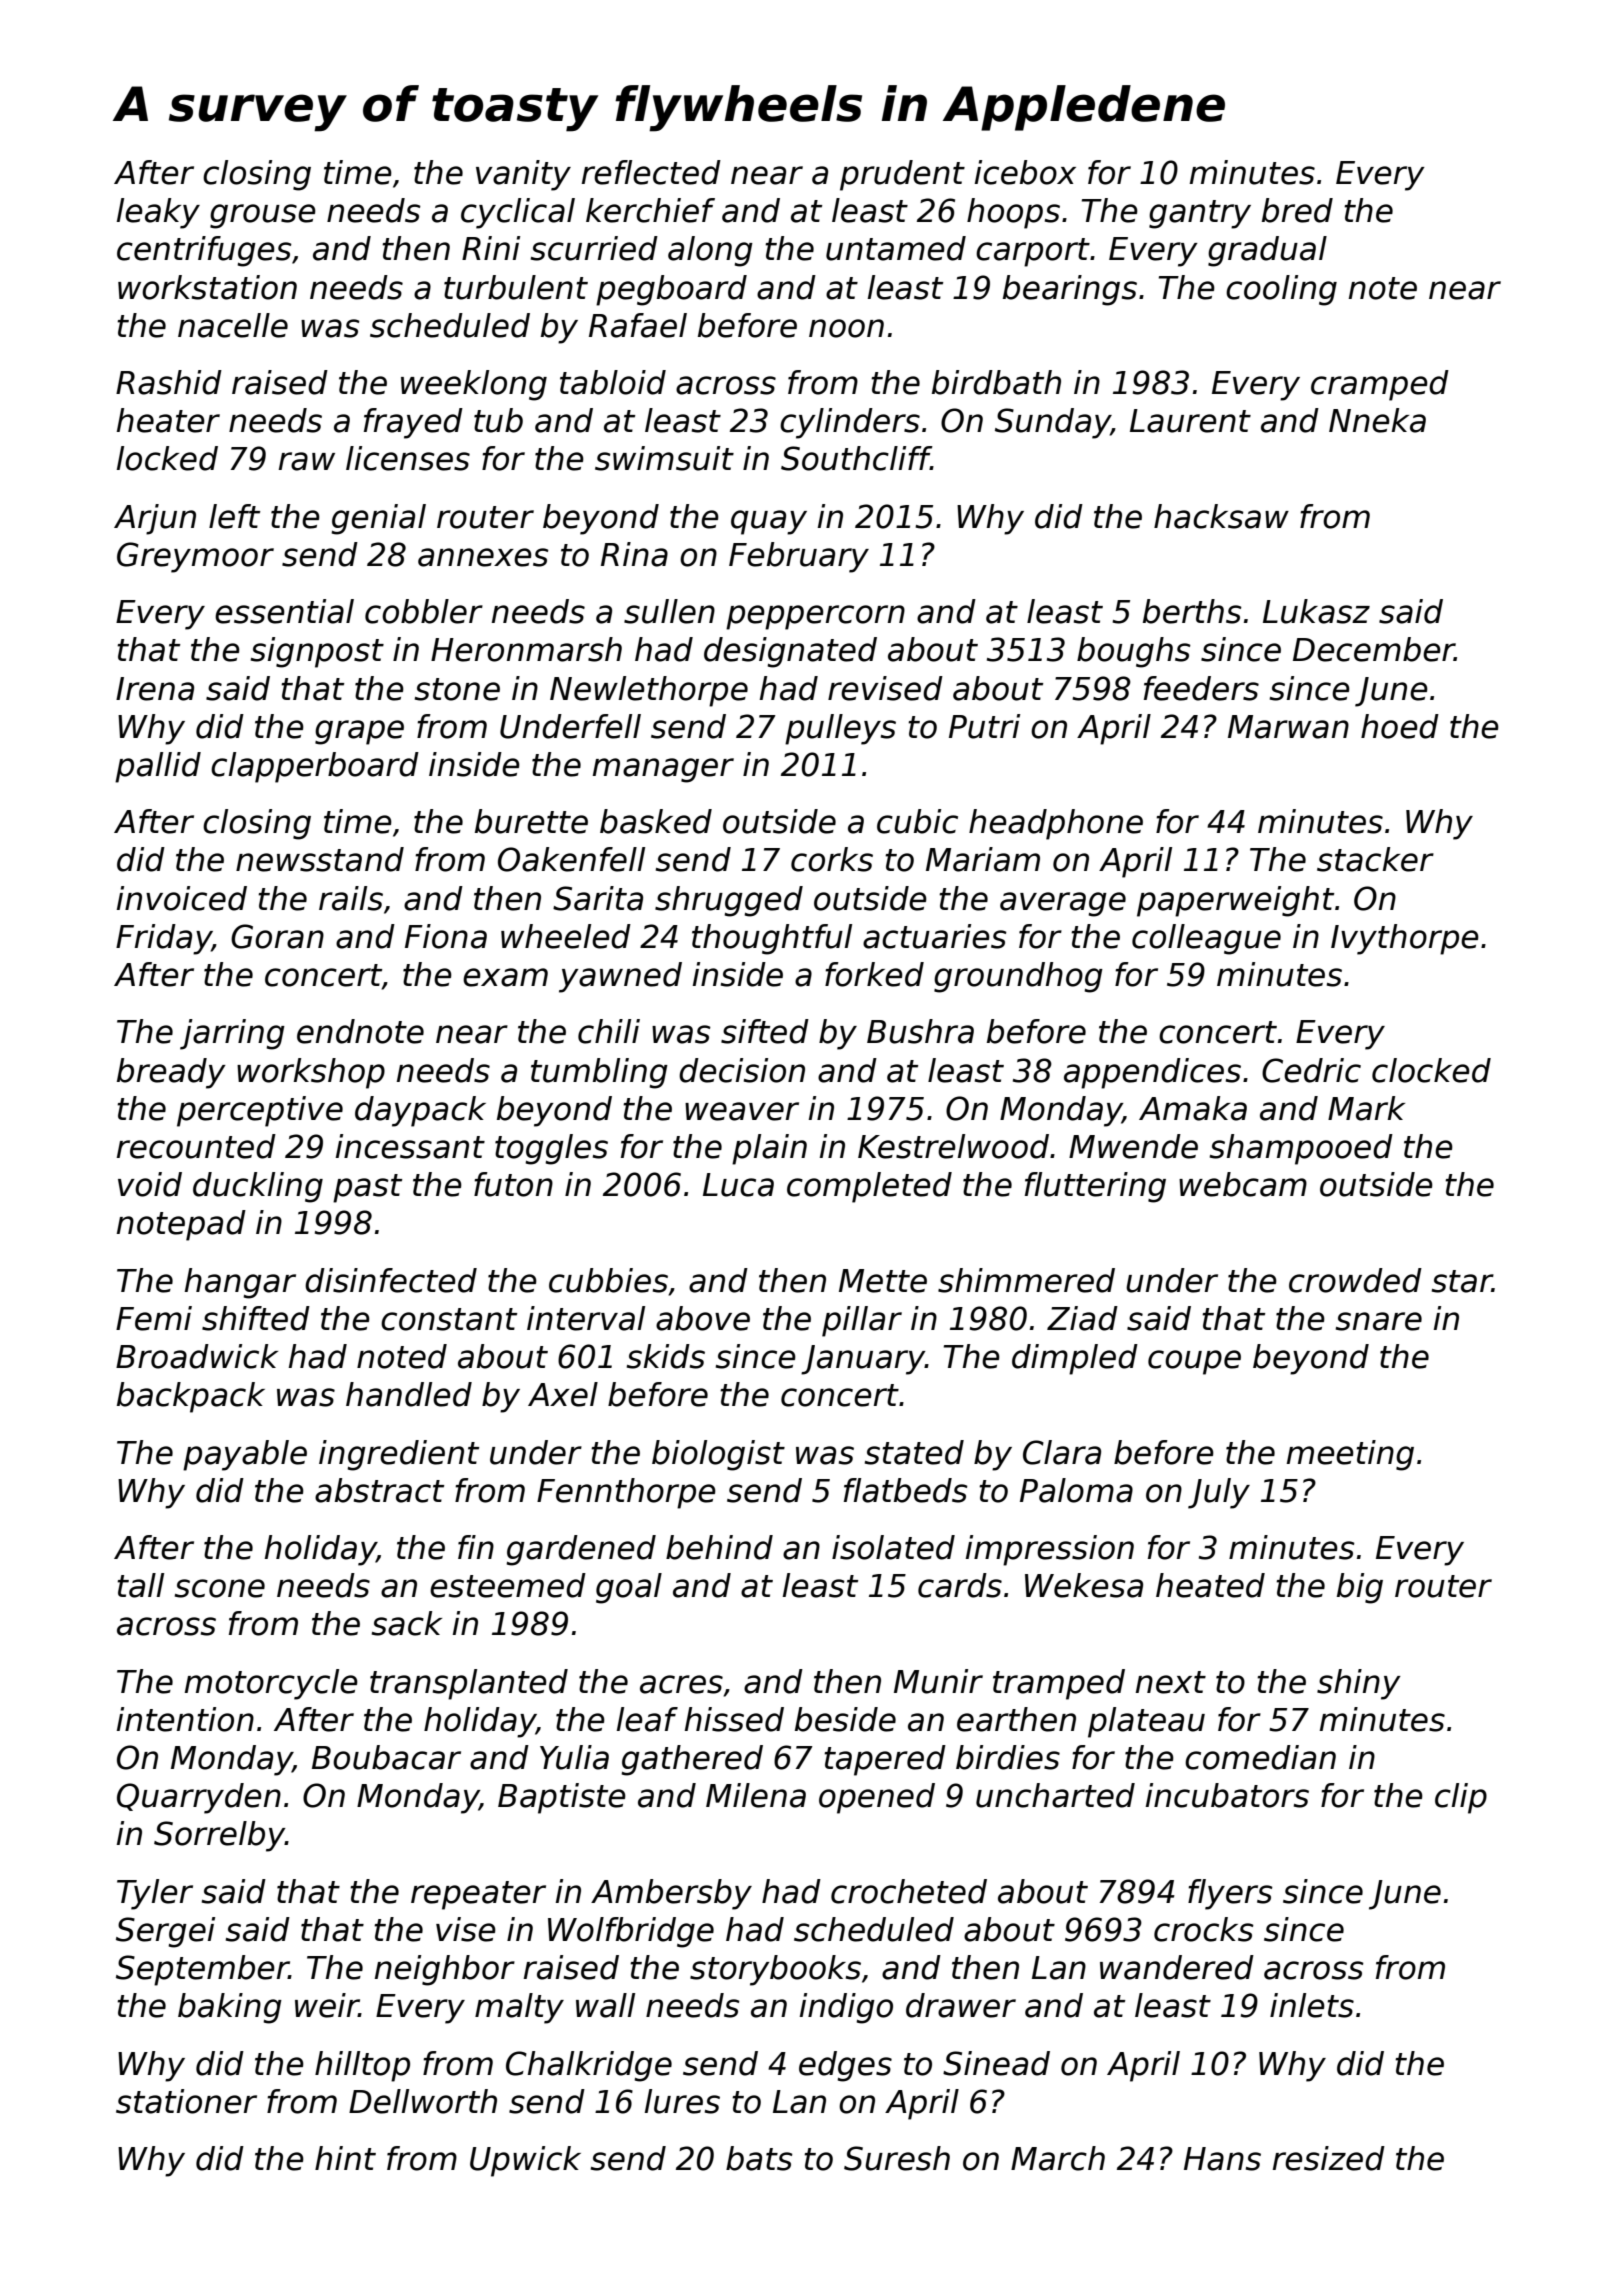  Describe the element at coordinates (1379, 1321) in the screenshot. I see `snare` at that location.
